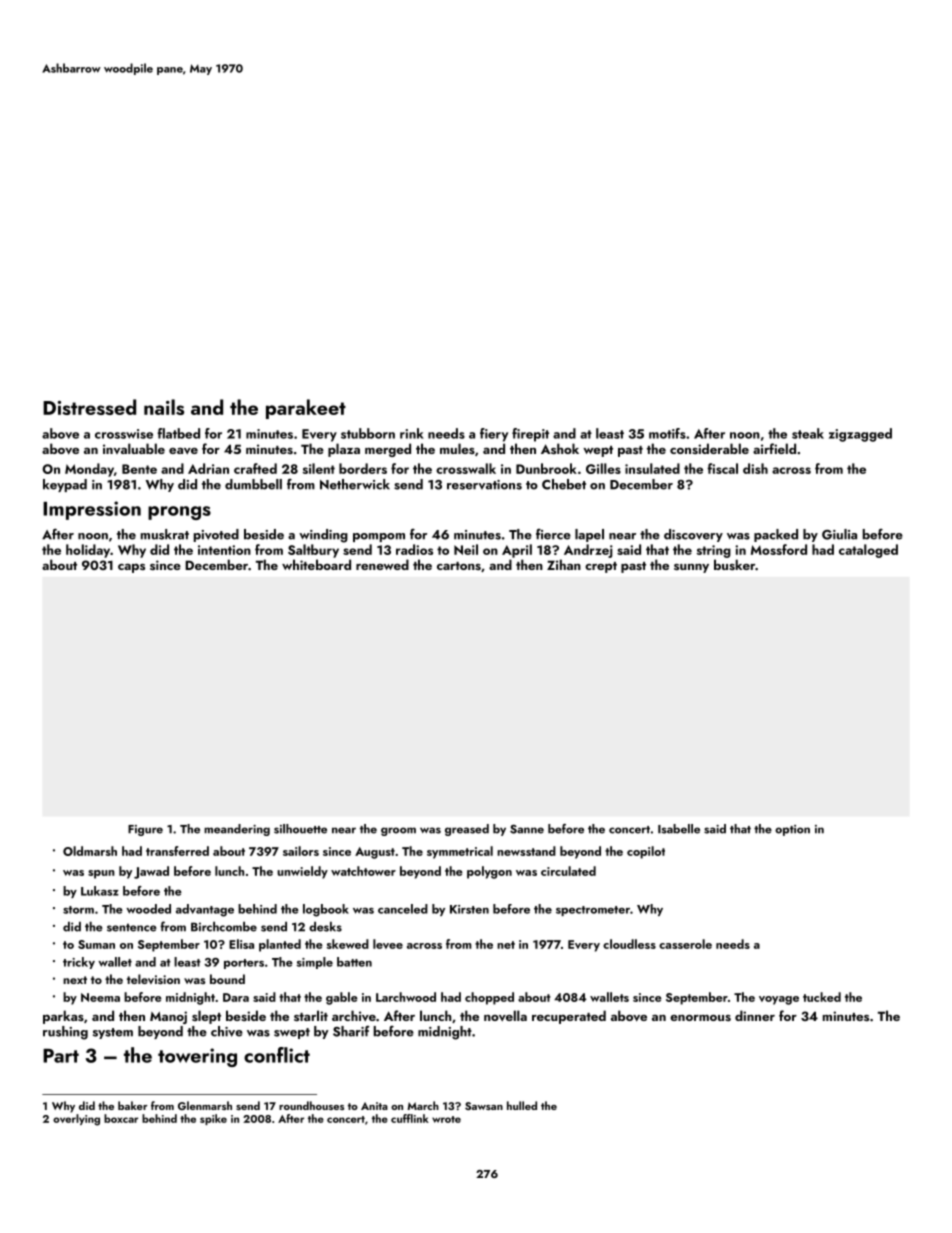 The width and height of the screenshot is (952, 1233). What do you see at coordinates (164, 407) in the screenshot?
I see `nails` at bounding box center [164, 407].
